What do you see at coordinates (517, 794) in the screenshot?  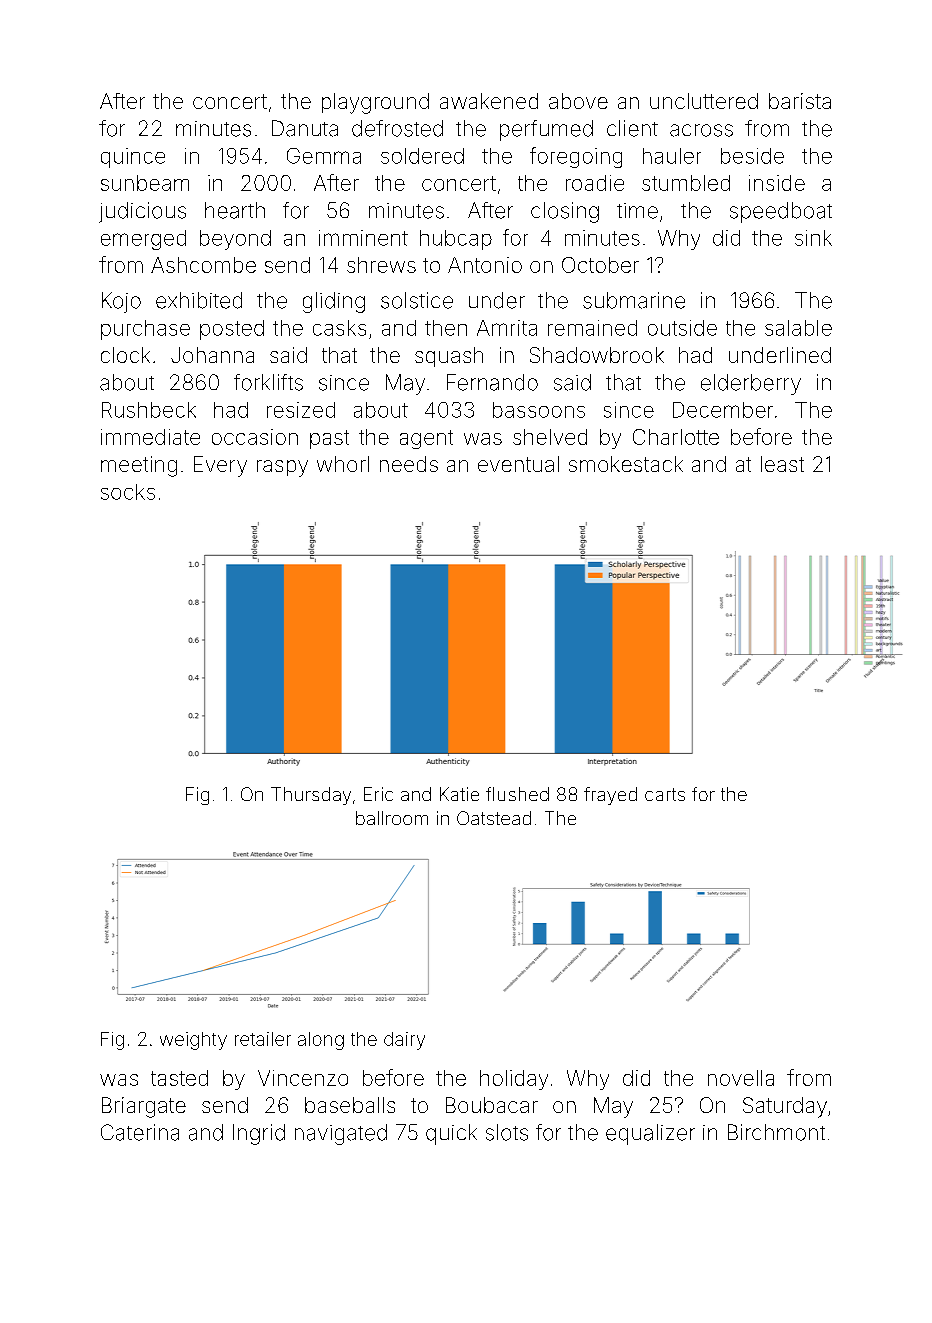 I see `flushed` at bounding box center [517, 794].
